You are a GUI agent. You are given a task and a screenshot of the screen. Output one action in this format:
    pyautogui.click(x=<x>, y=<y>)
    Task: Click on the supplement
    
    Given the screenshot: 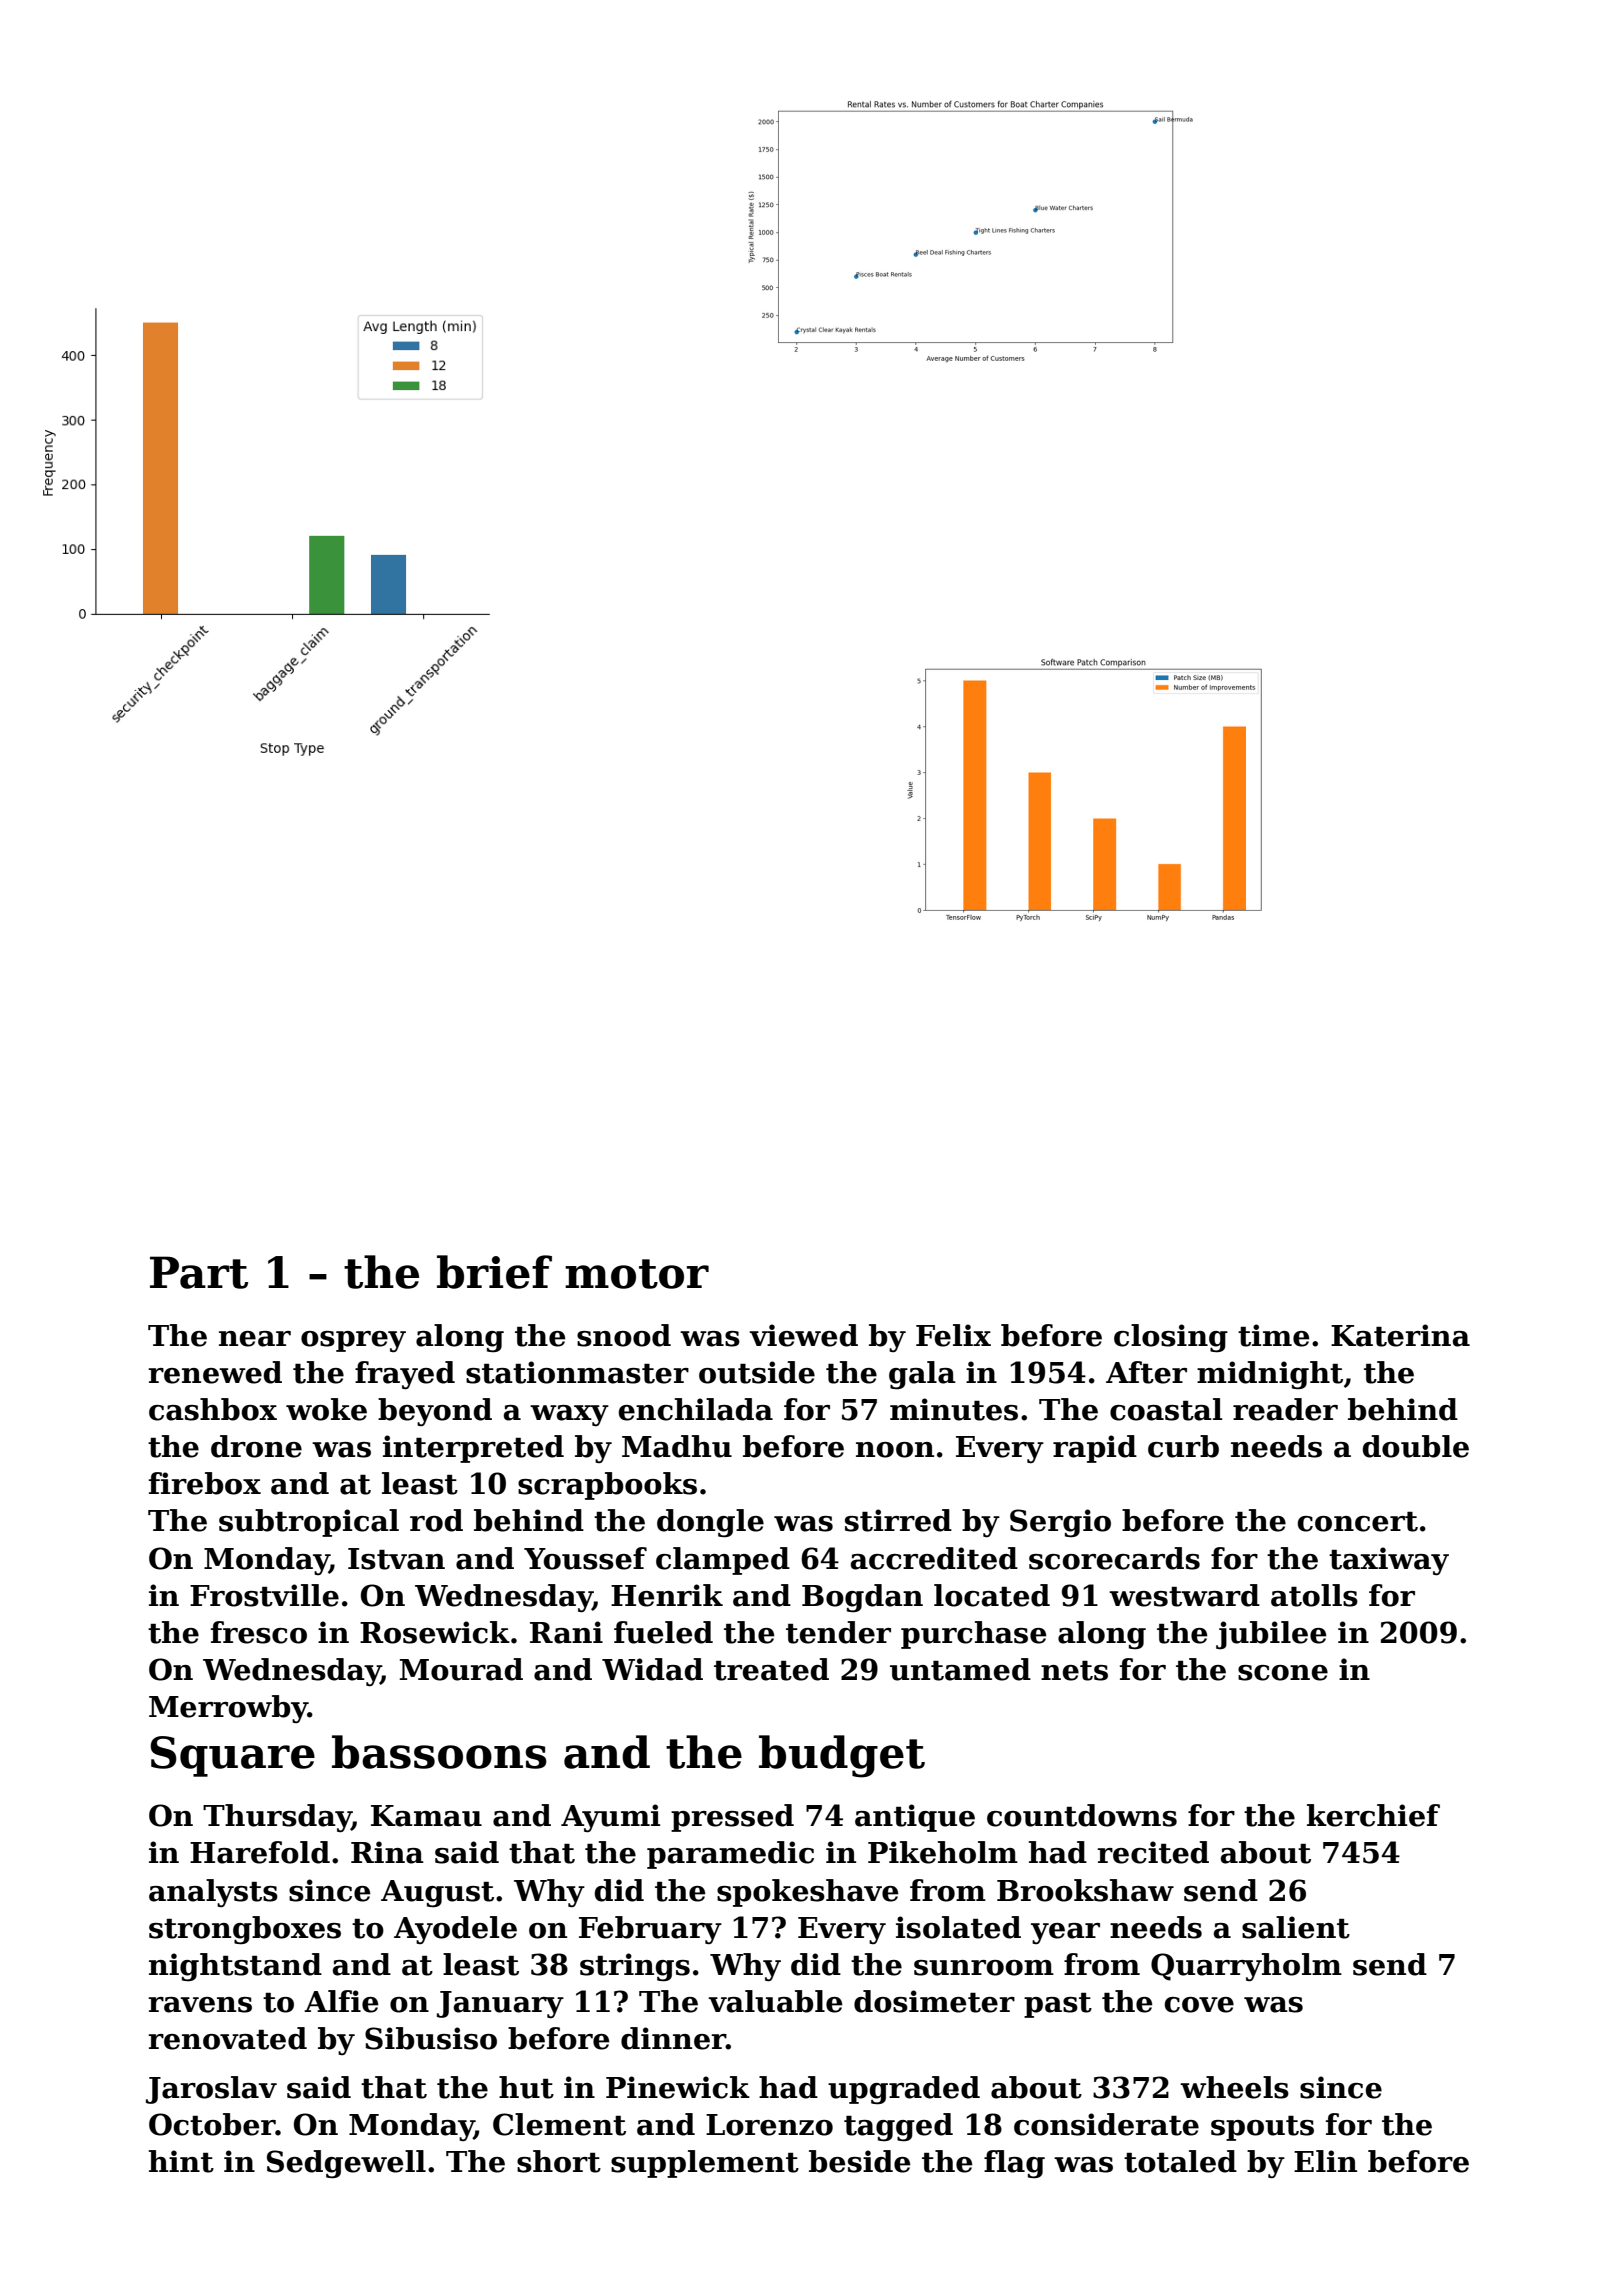 What is the action you would take?
    pyautogui.click(x=705, y=2164)
